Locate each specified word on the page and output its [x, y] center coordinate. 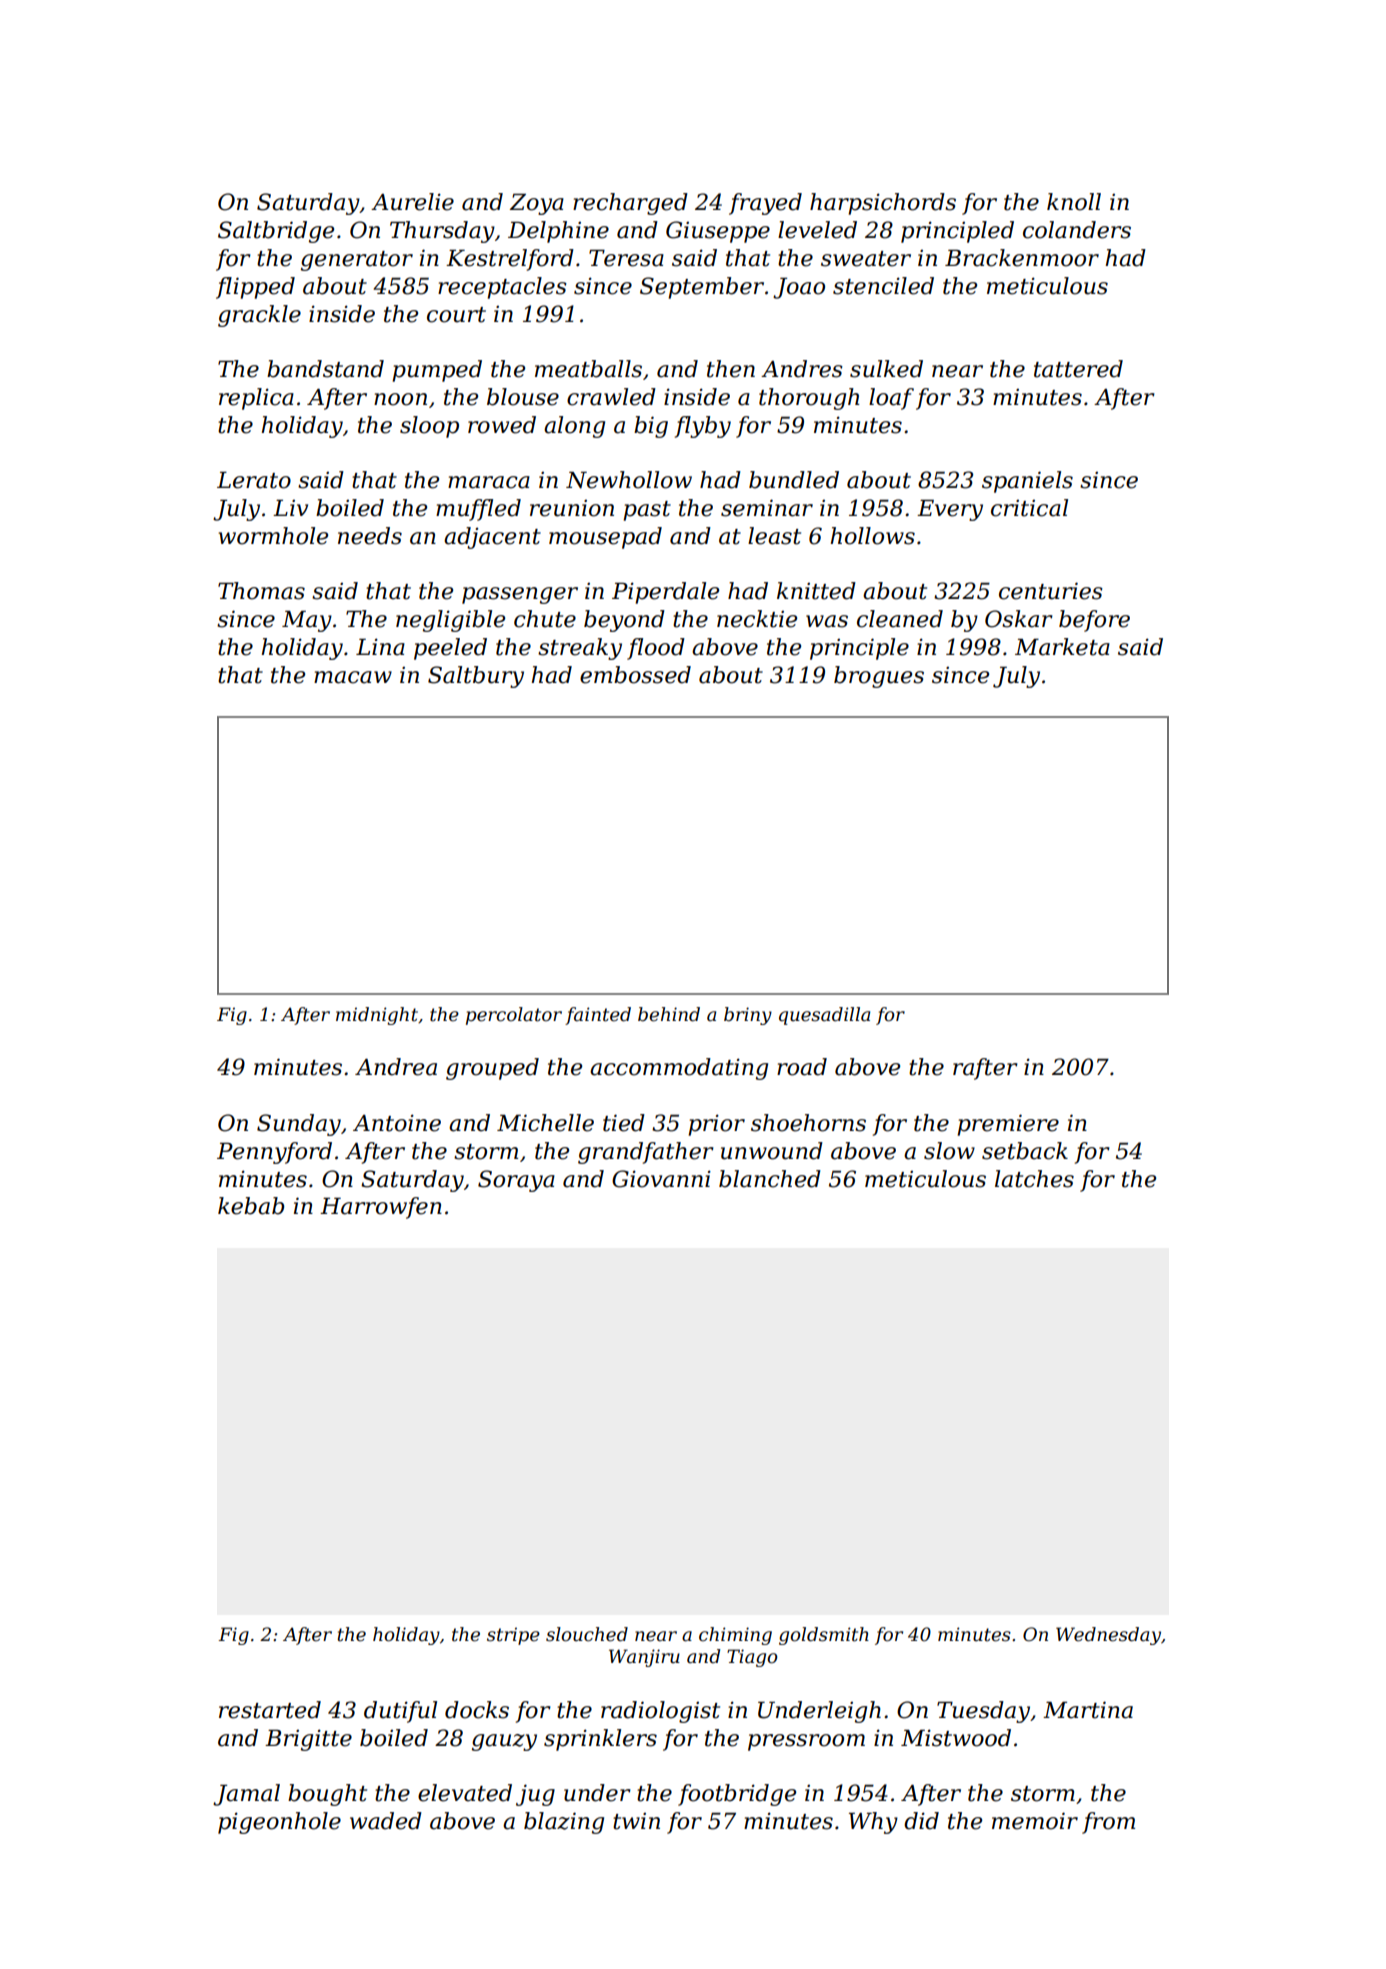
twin [636, 1821]
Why [873, 1823]
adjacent [492, 538]
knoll [1074, 202]
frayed [765, 204]
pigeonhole [279, 1823]
